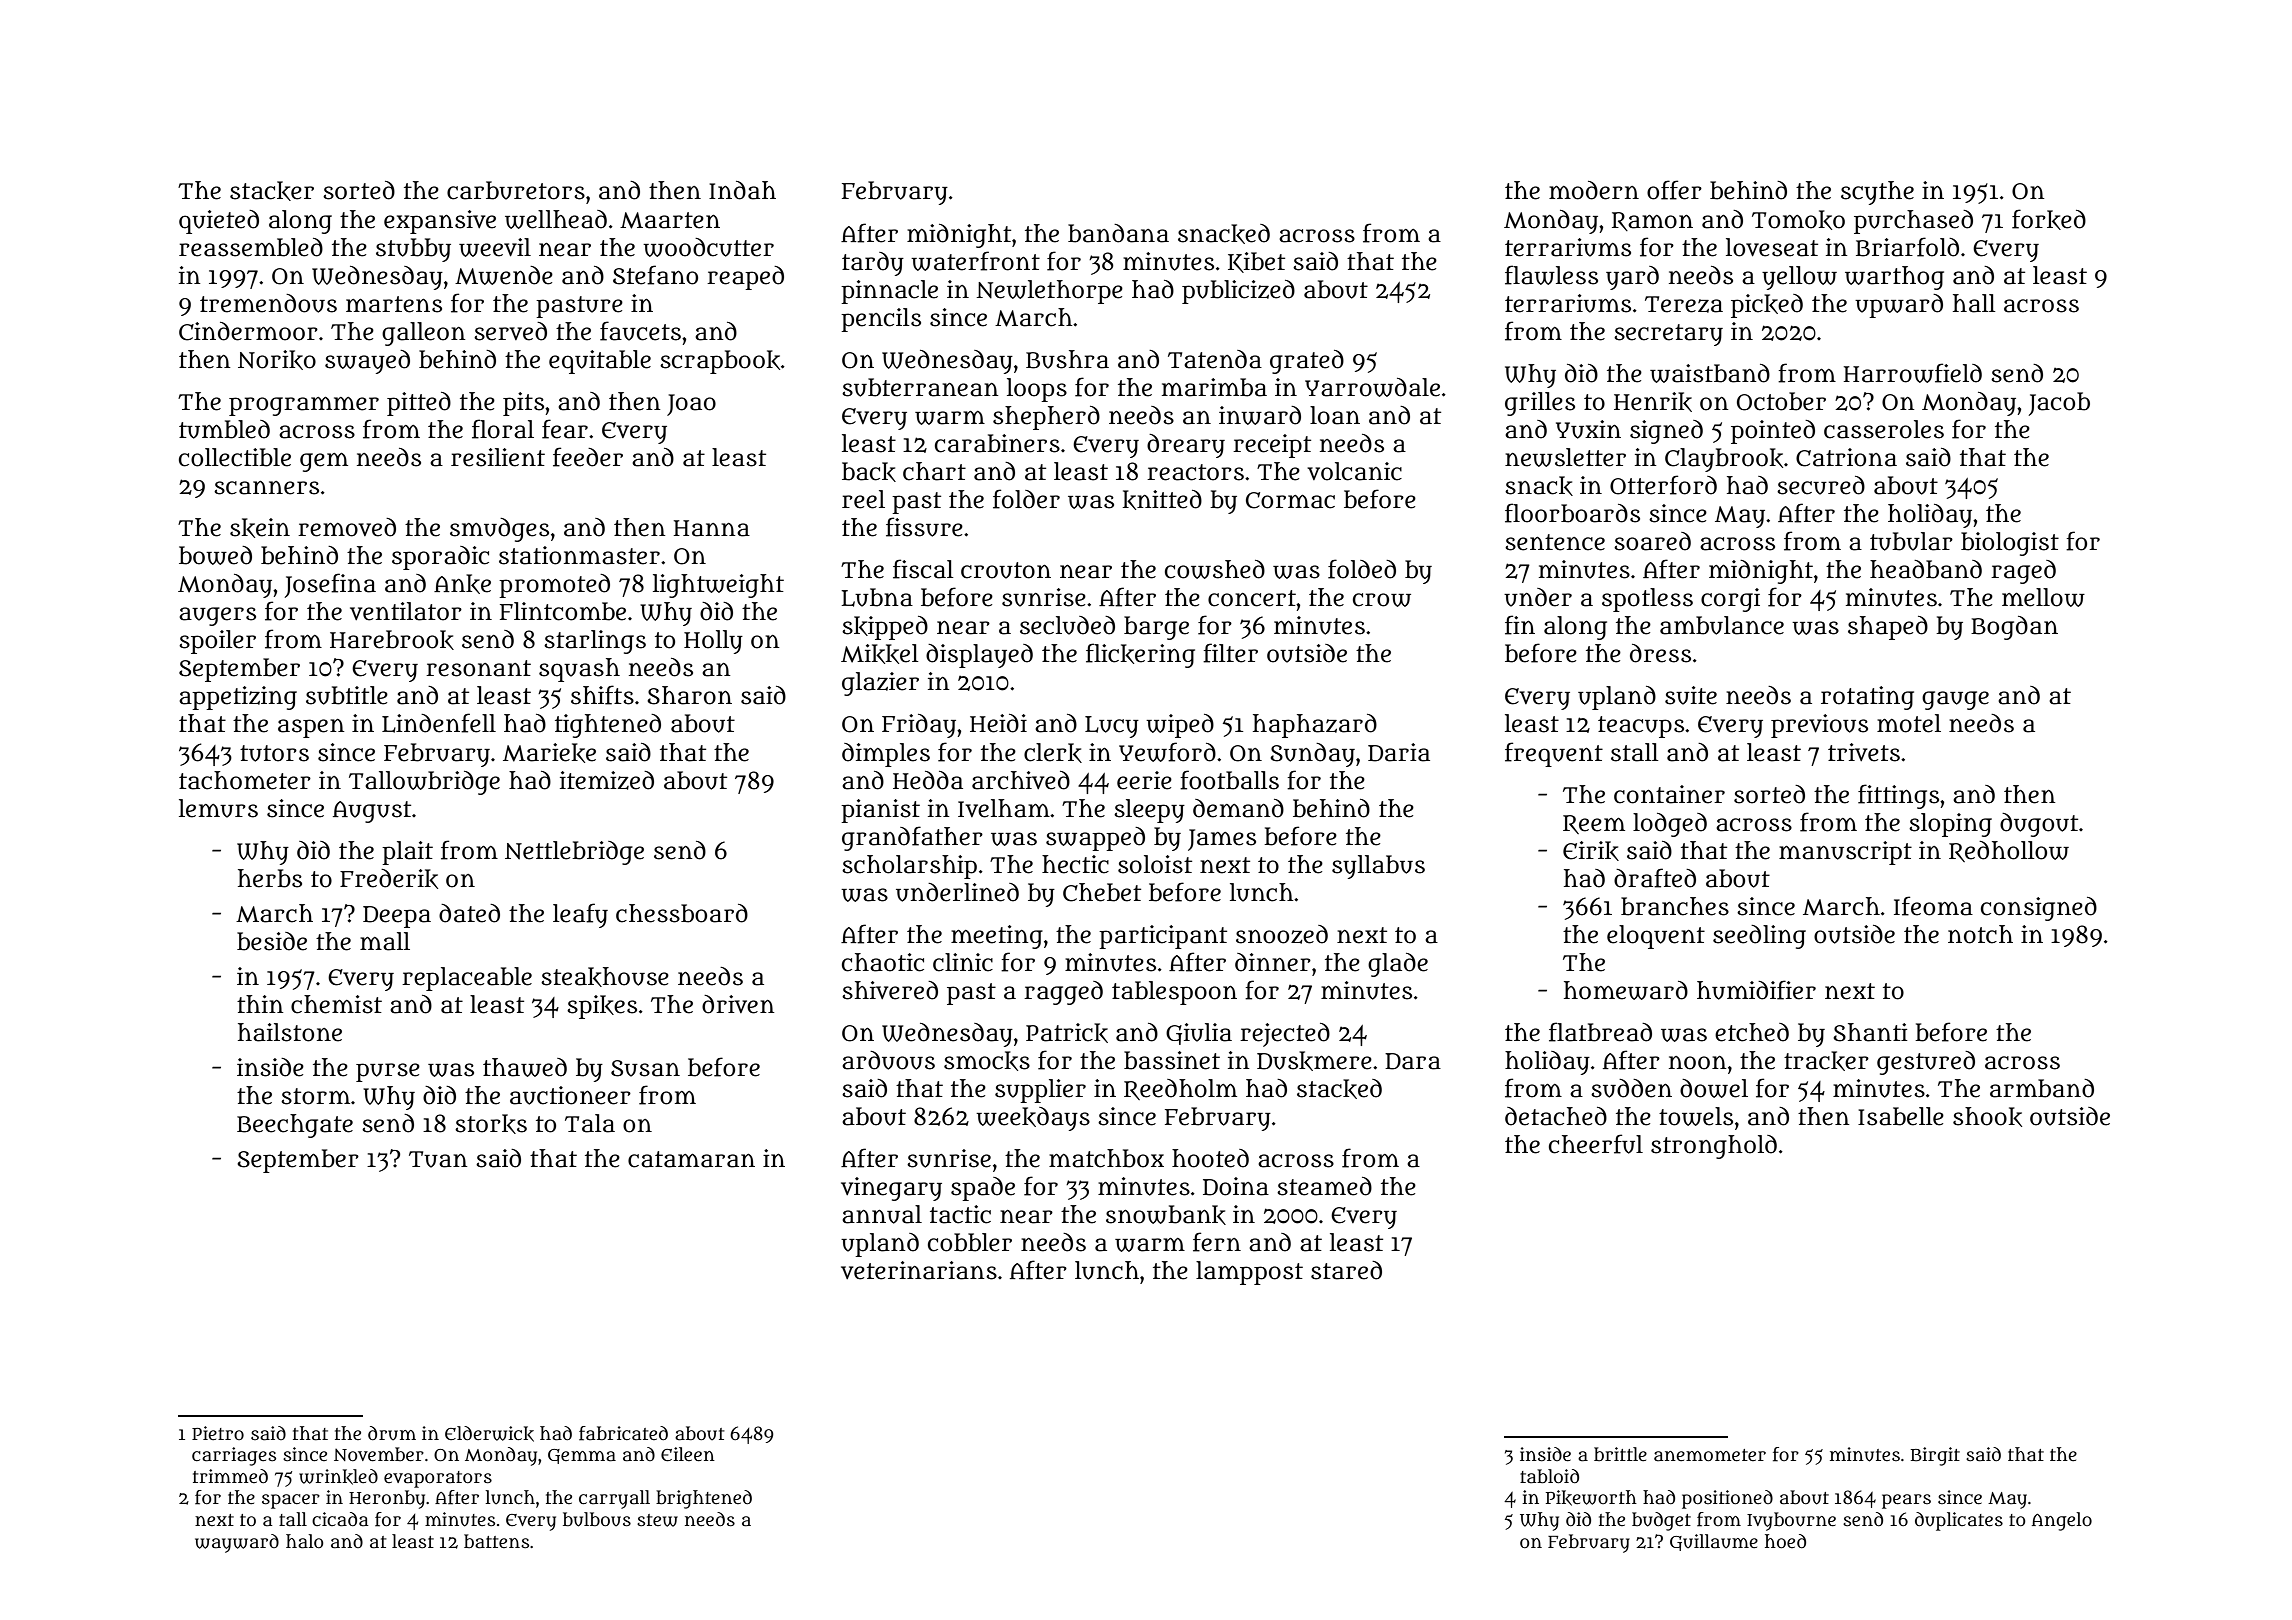 This screenshot has width=2292, height=1620. I want to click on flickering, so click(1140, 655).
